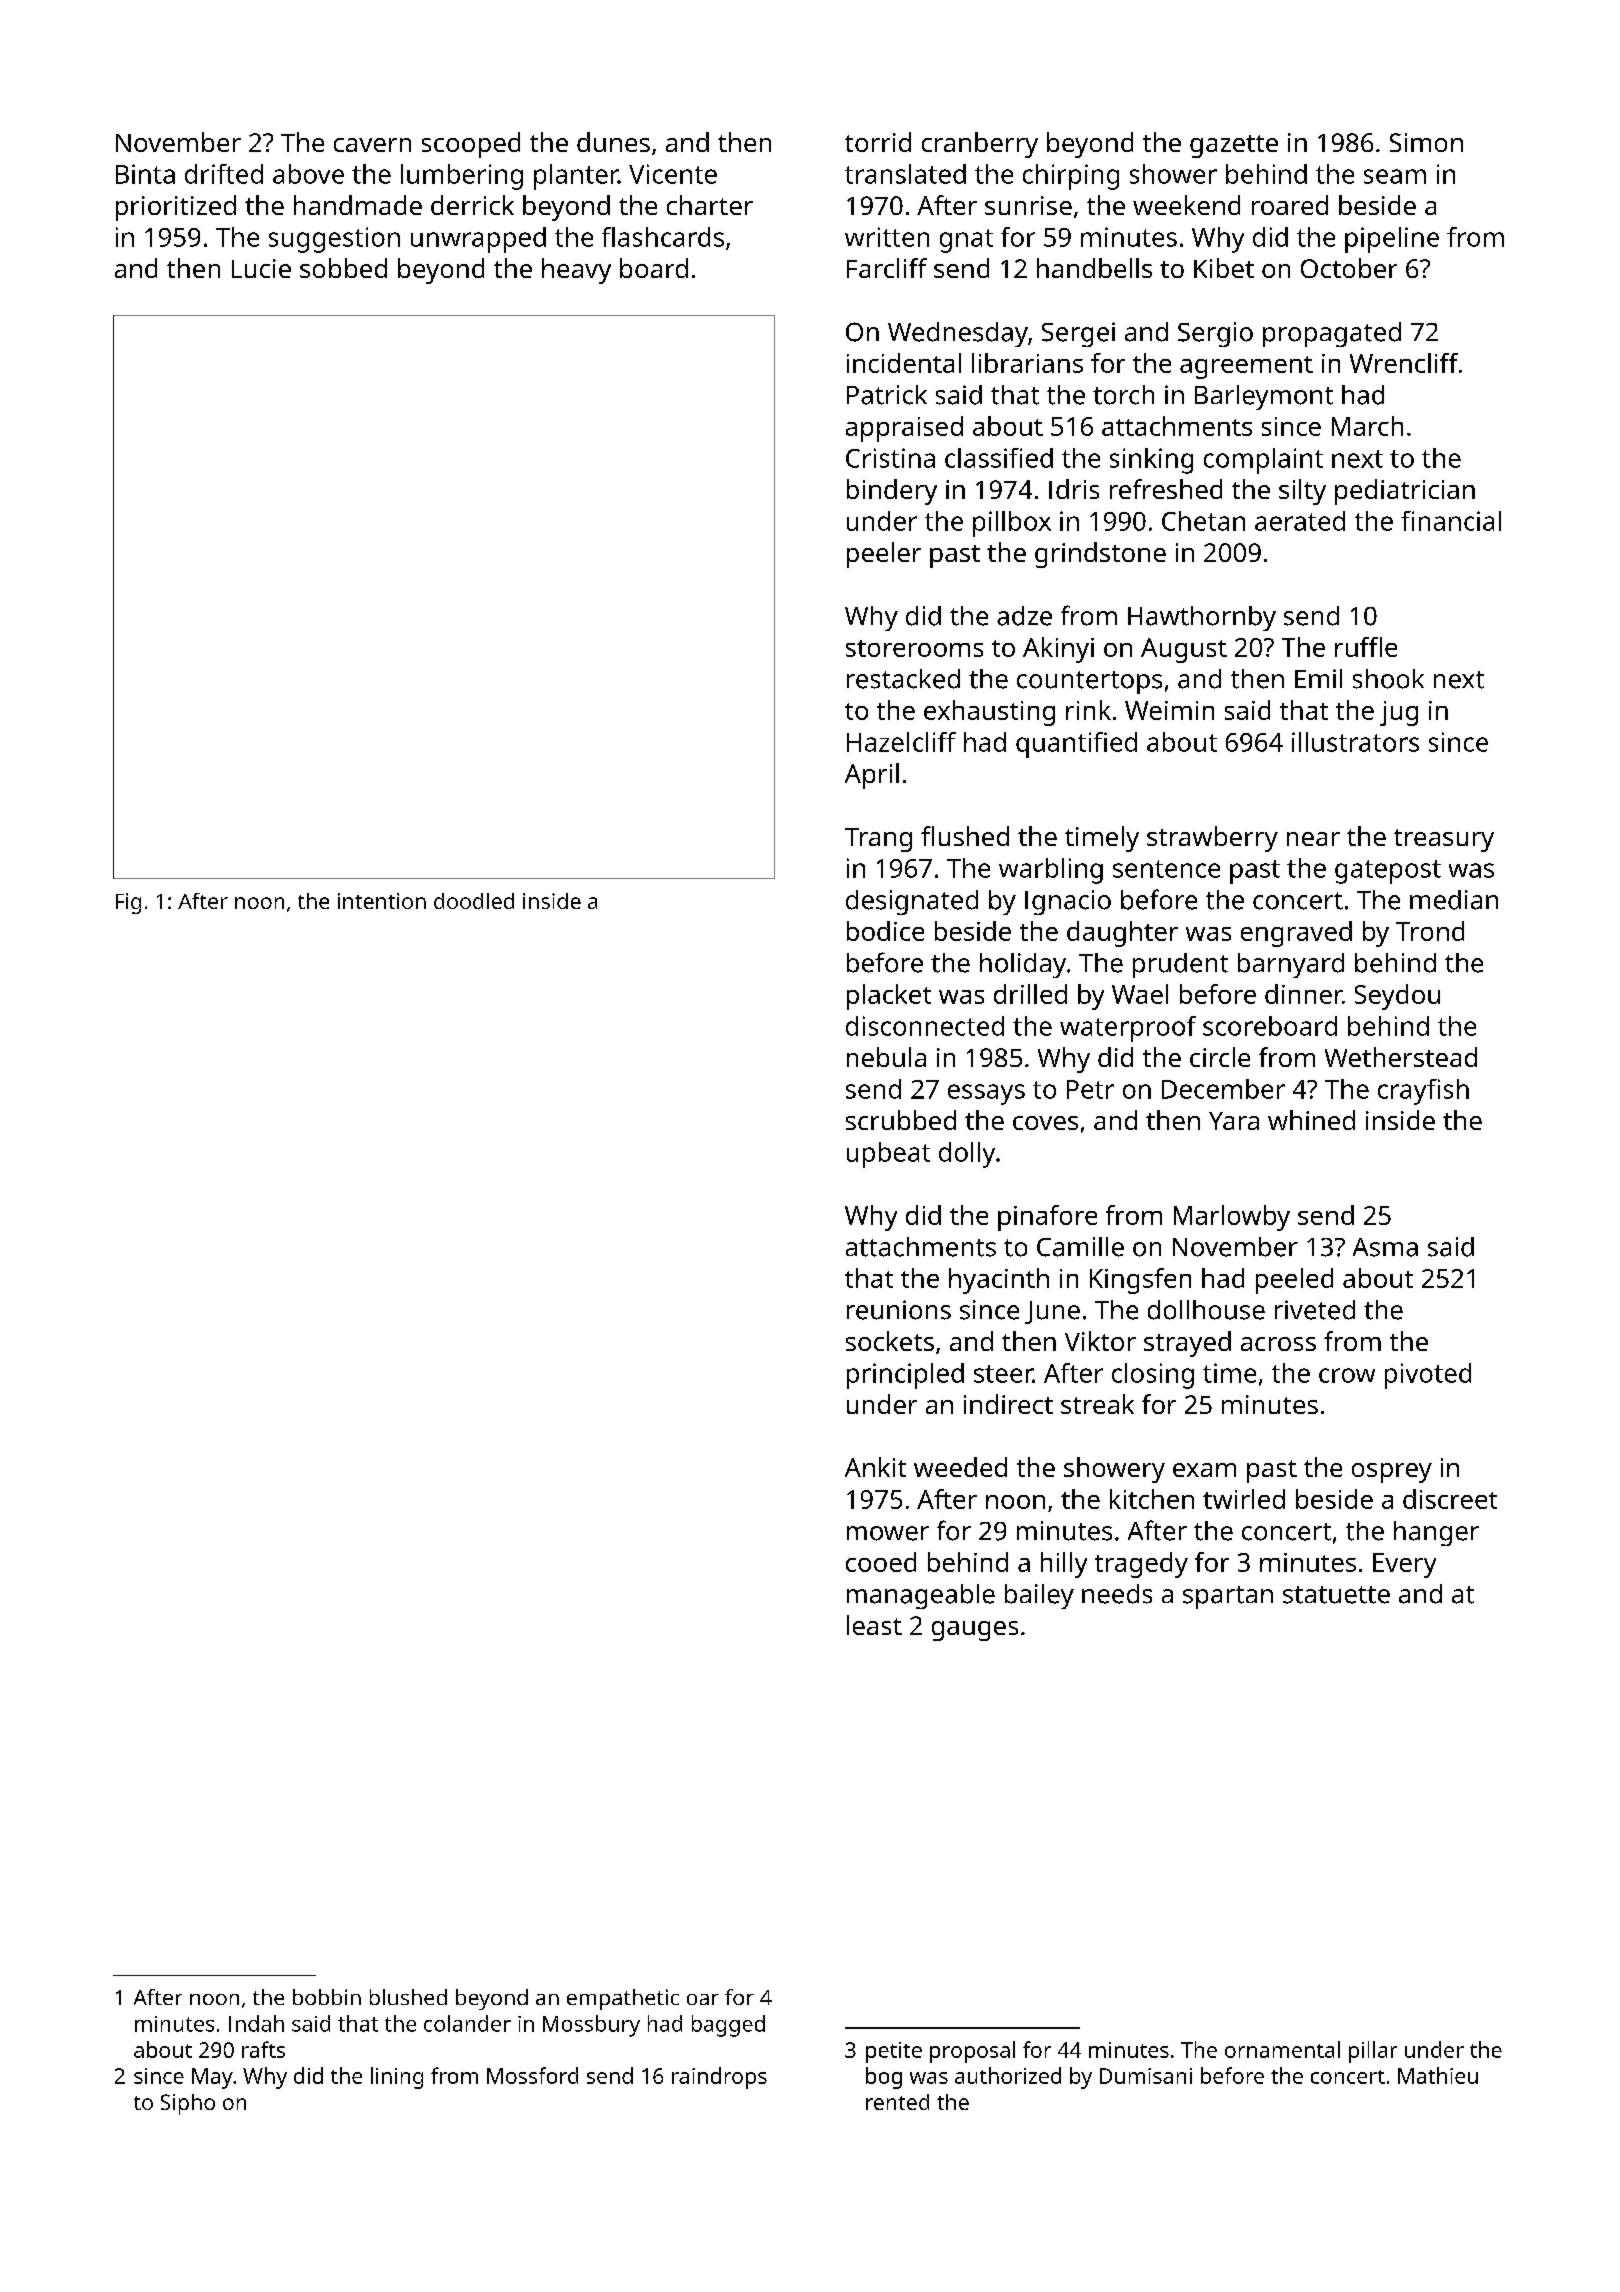 This image has width=1620, height=2292. What do you see at coordinates (1315, 1310) in the image?
I see `riveted` at bounding box center [1315, 1310].
